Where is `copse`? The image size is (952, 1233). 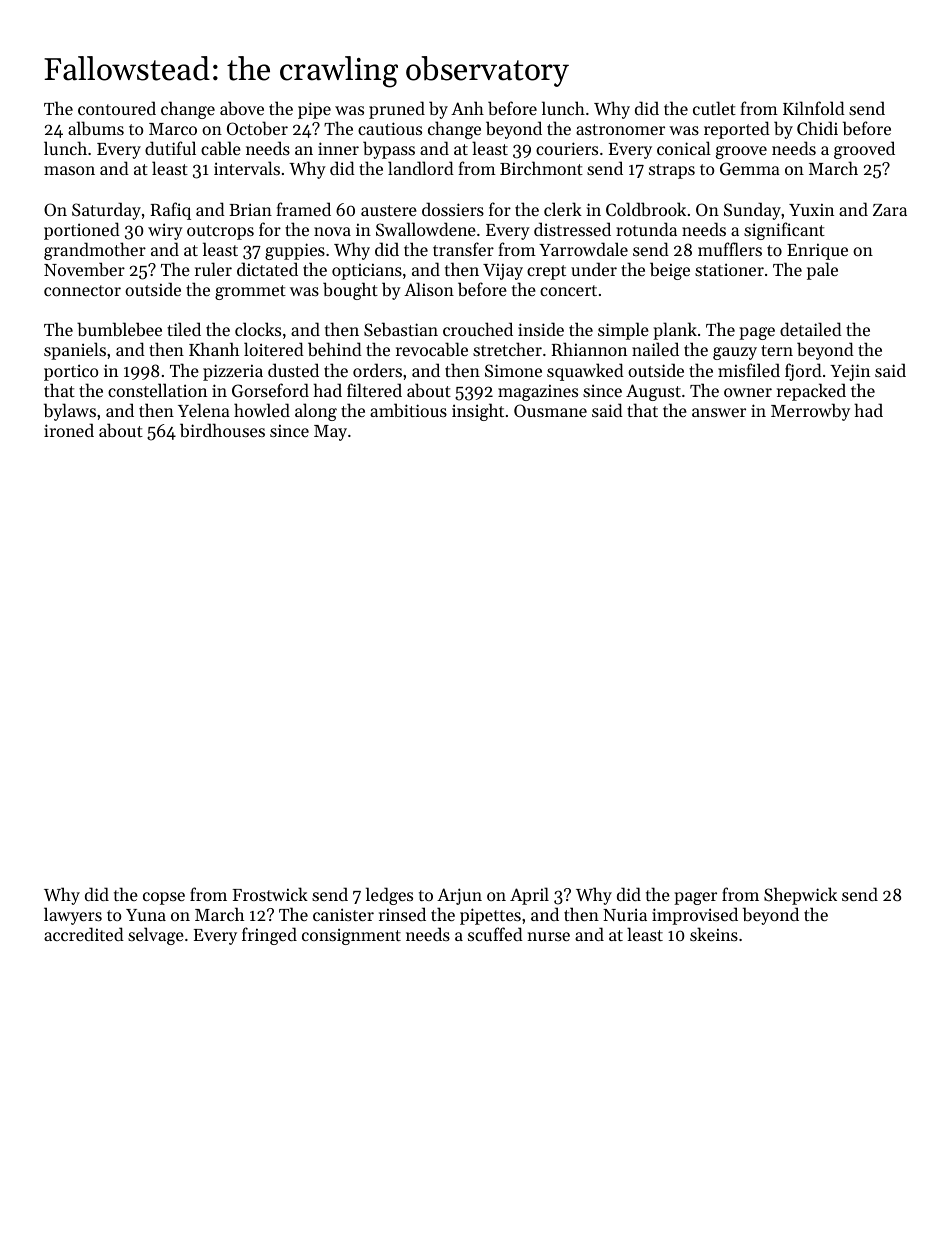
copse is located at coordinates (164, 898).
